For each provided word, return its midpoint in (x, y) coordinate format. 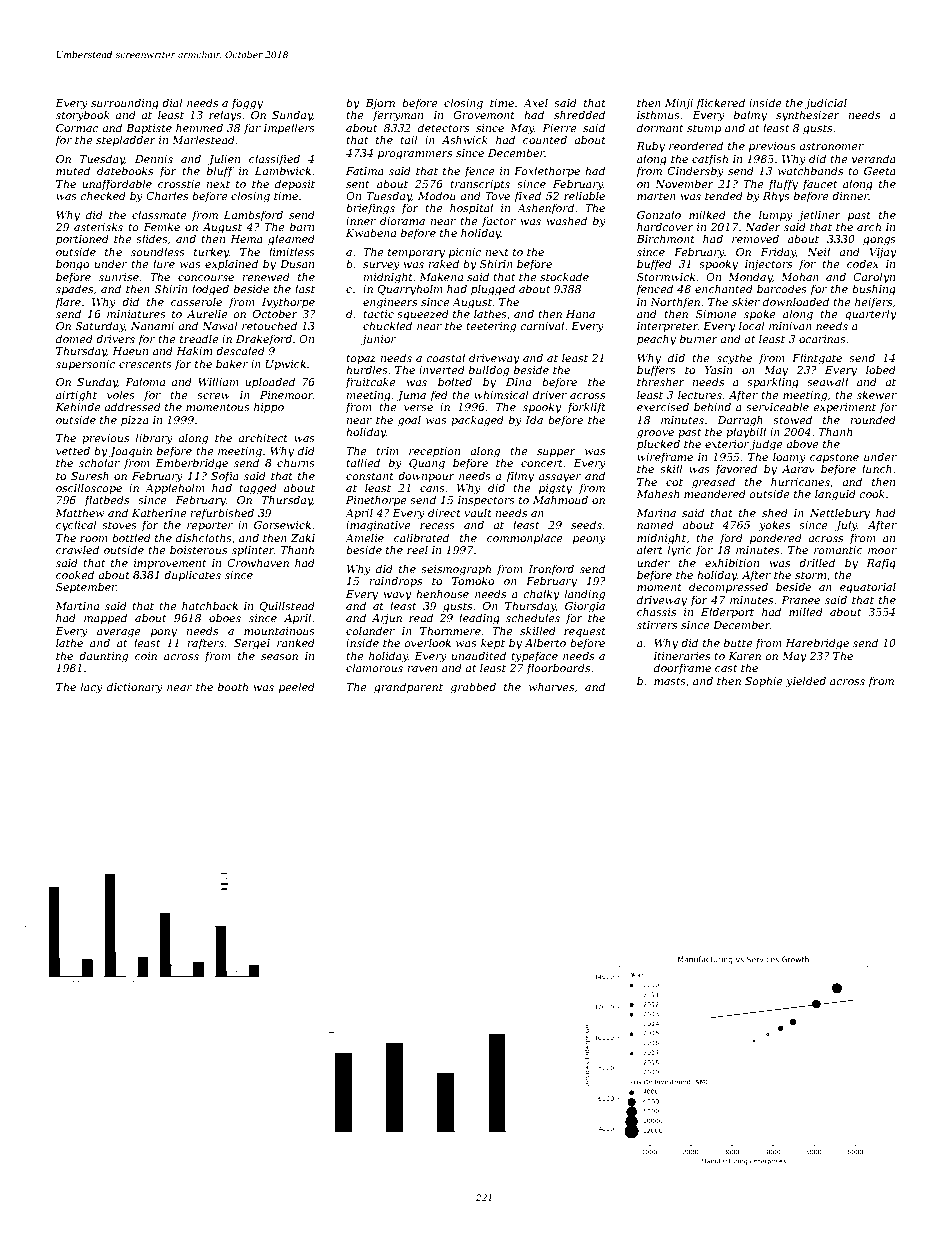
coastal (445, 357)
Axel (535, 102)
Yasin (718, 370)
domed (74, 338)
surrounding (125, 104)
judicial (825, 104)
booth (233, 686)
